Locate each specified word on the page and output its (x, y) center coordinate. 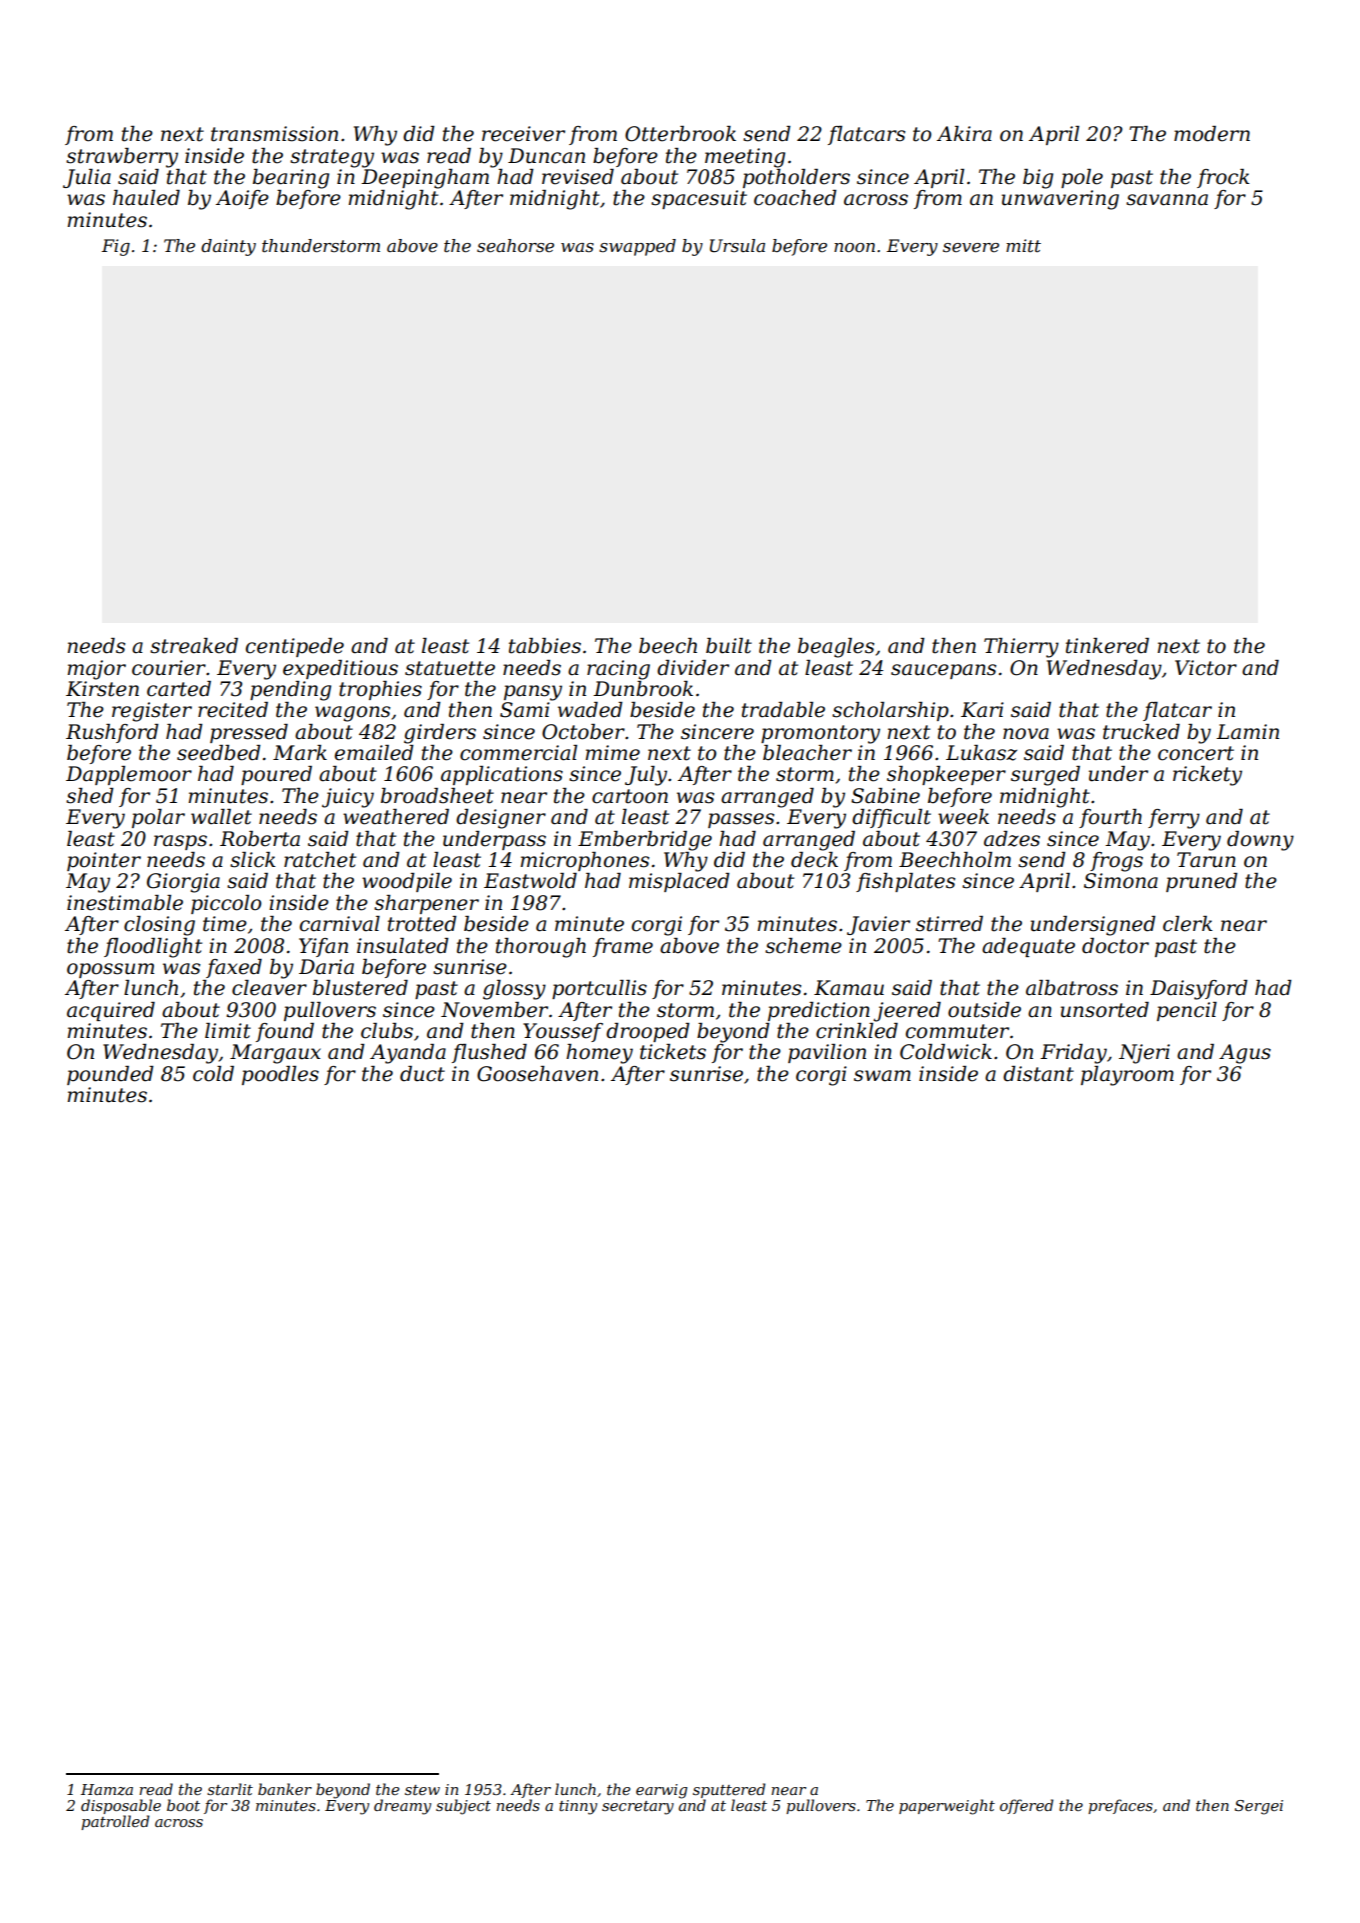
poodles (280, 1075)
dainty (228, 247)
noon (854, 248)
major (96, 670)
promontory (820, 734)
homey (599, 1054)
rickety (1207, 776)
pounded (110, 1075)
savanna (1167, 200)
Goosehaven (537, 1074)
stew (422, 1790)
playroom (1127, 1076)
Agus (1245, 1054)
